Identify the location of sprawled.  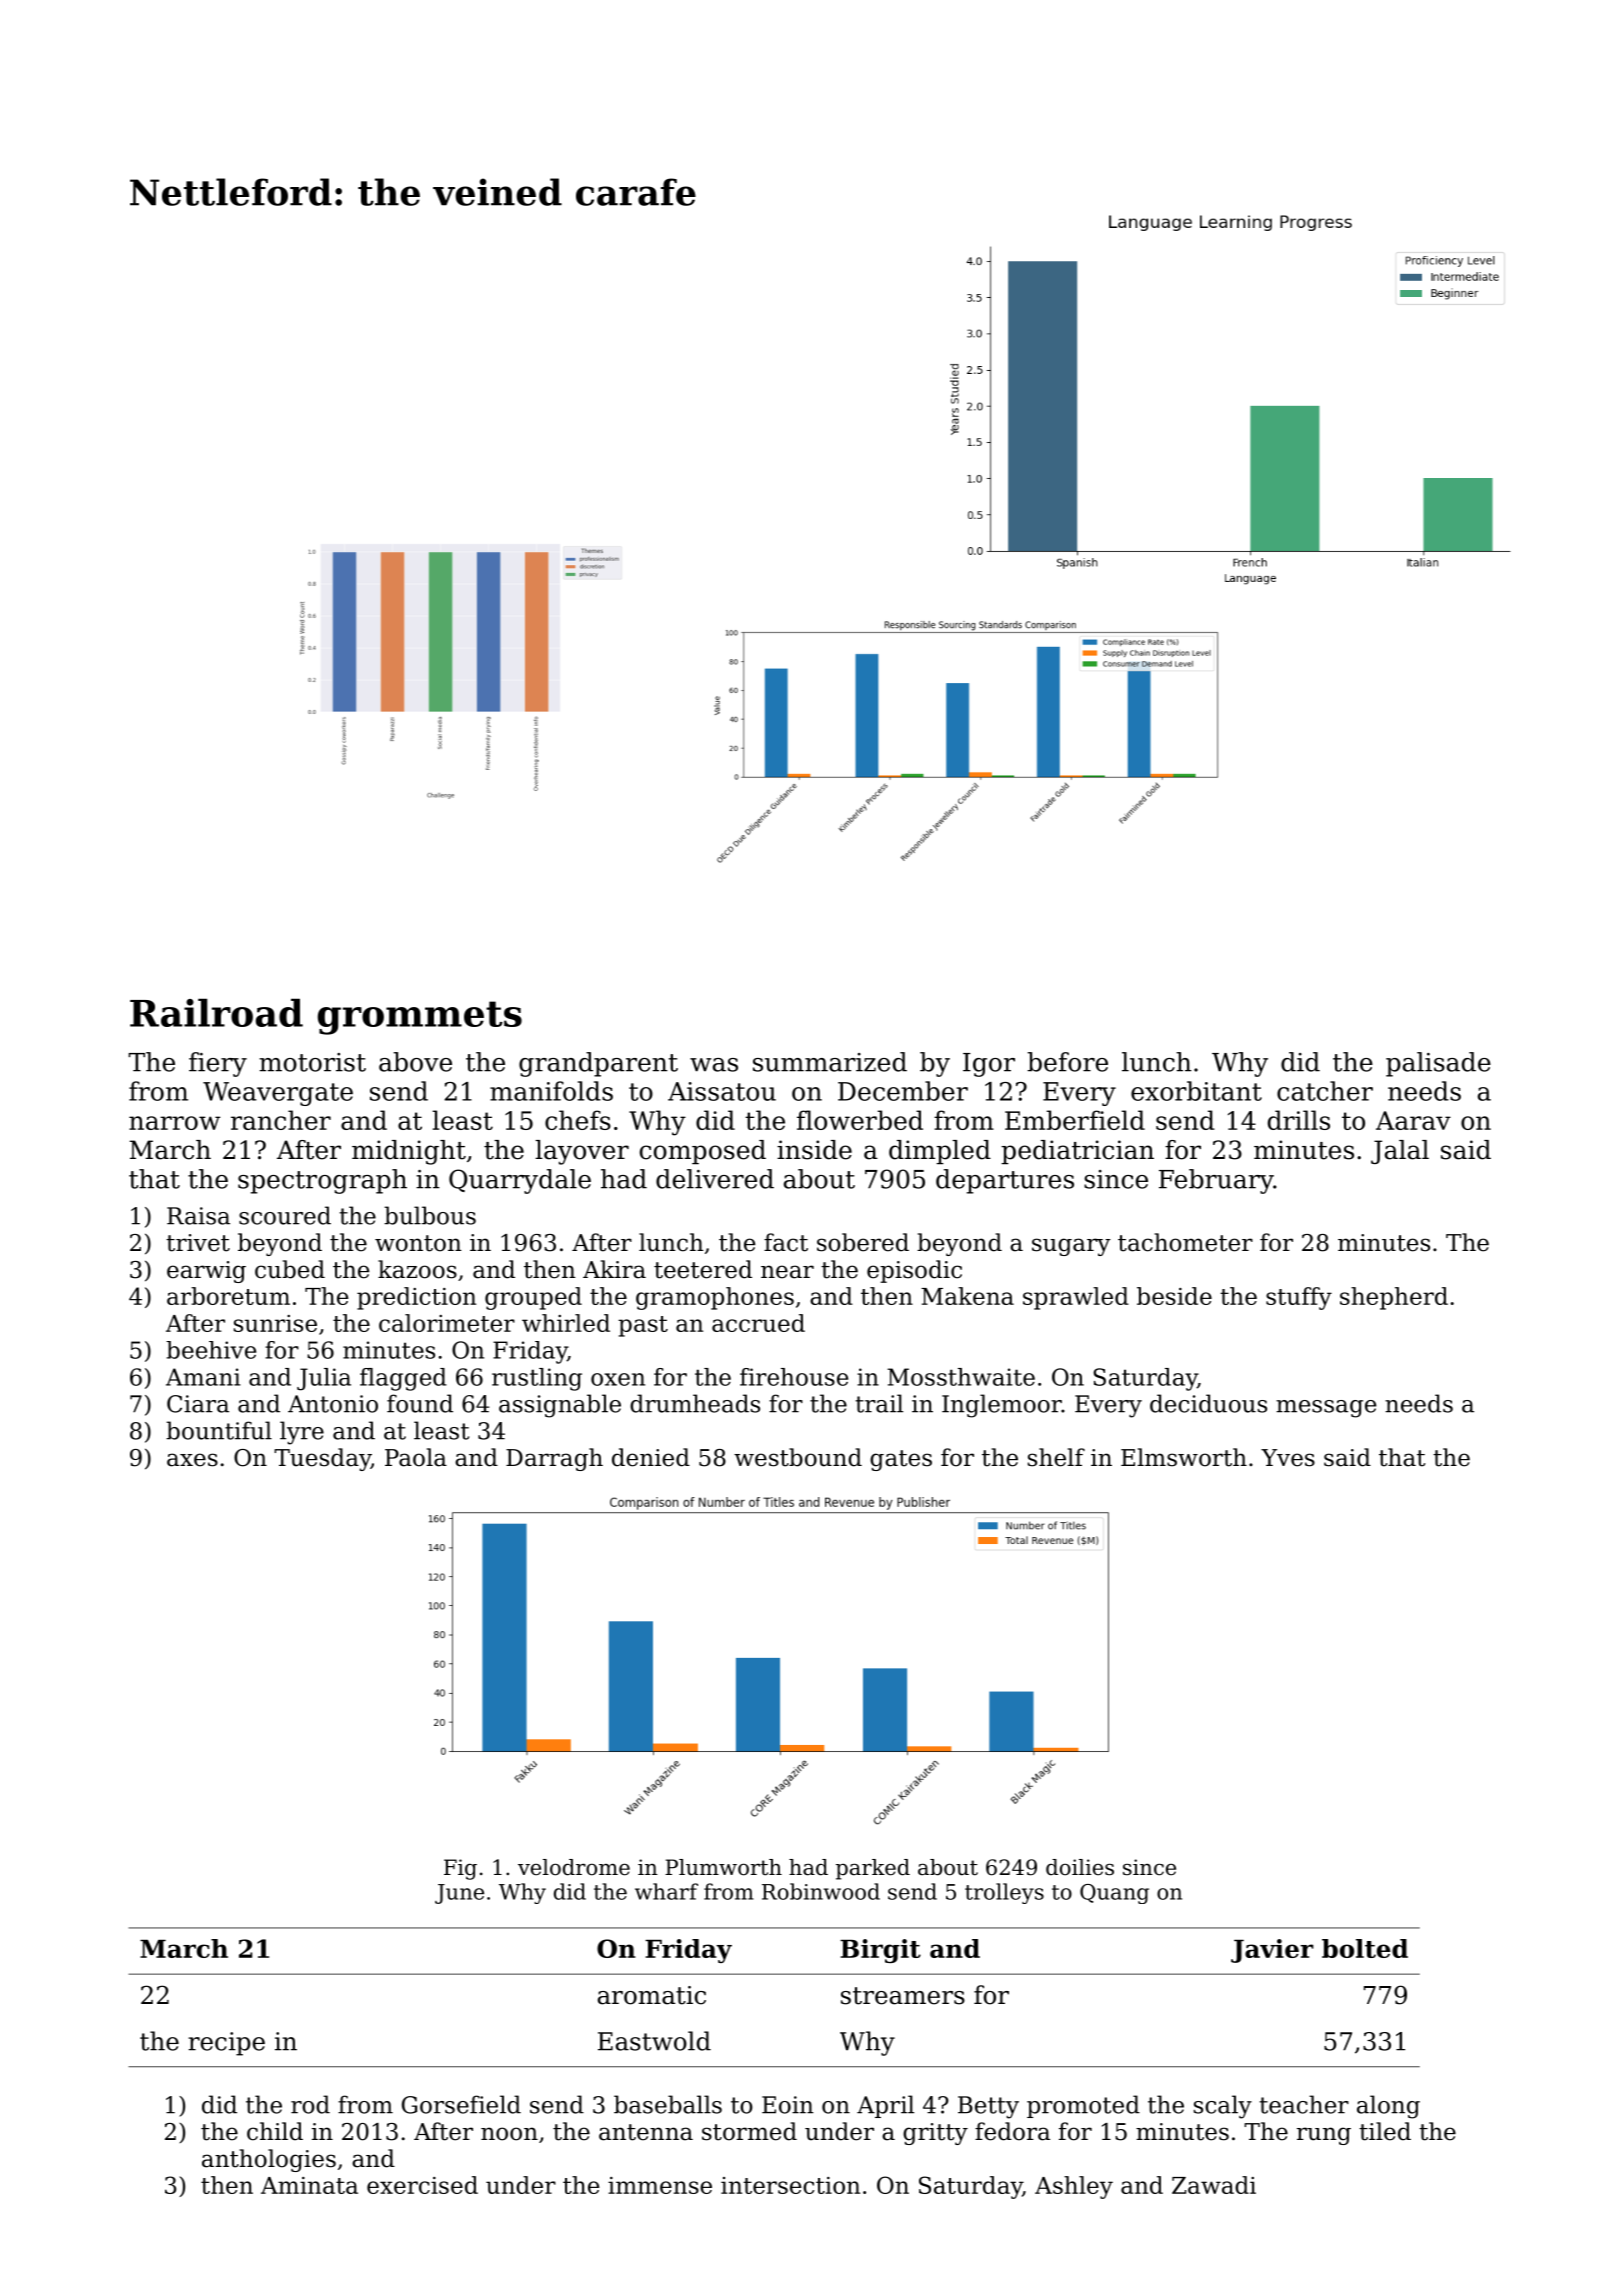
(1076, 1298).
